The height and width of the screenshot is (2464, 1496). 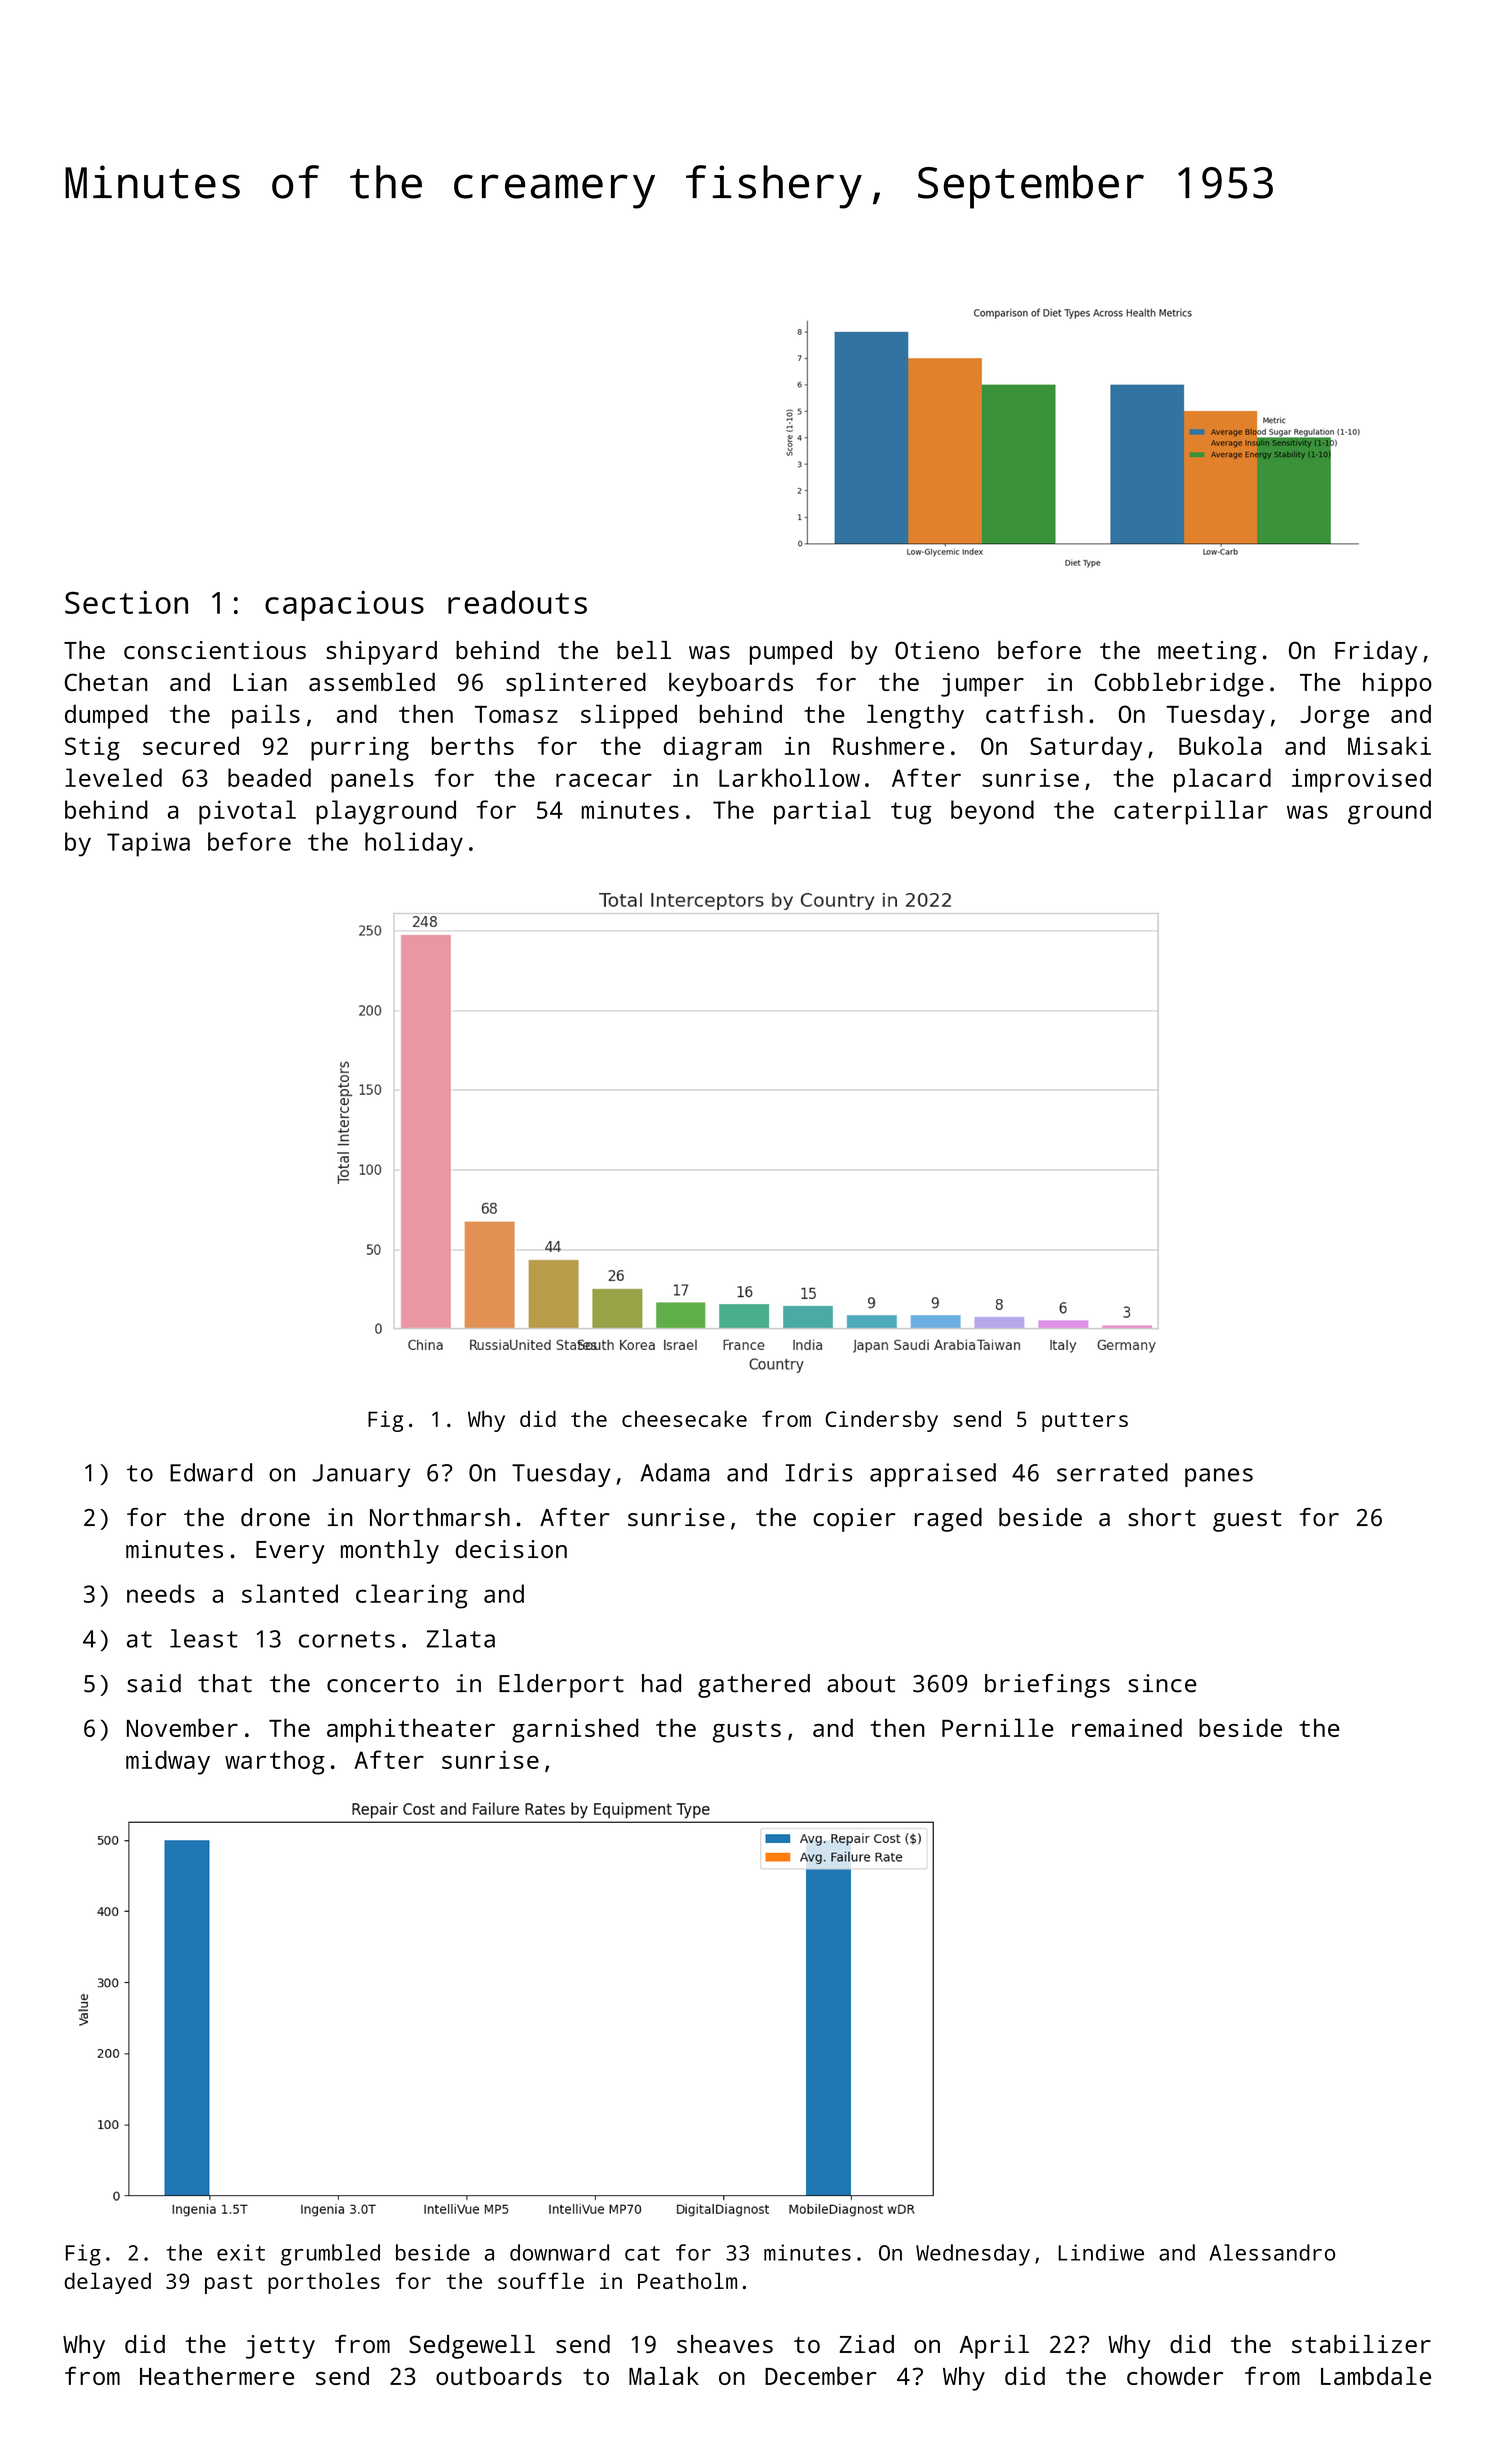 I want to click on tug, so click(x=911, y=813).
